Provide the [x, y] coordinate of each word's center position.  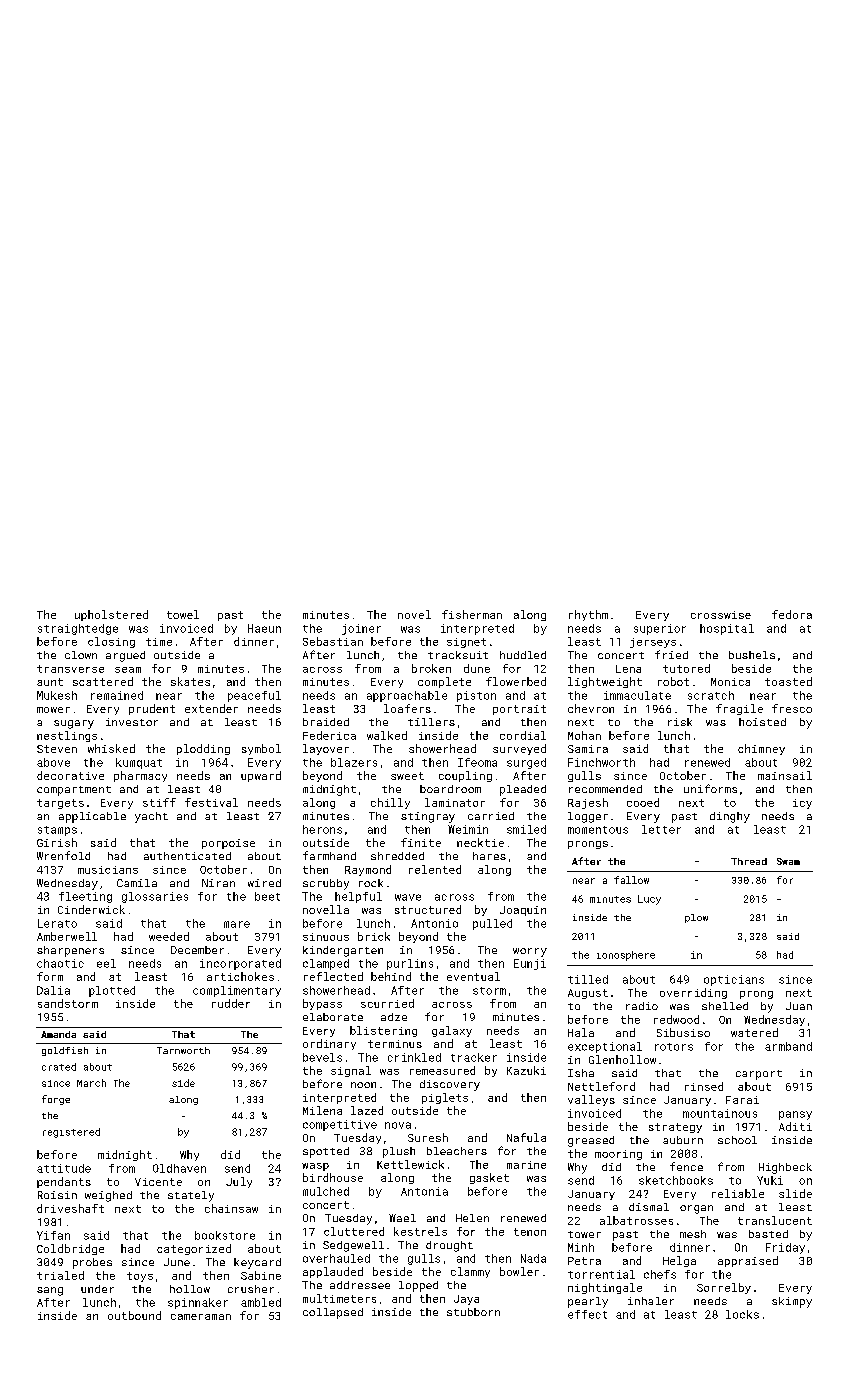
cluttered [354, 1231]
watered [754, 1032]
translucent [775, 1220]
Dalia [53, 990]
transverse [70, 669]
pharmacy [140, 776]
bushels [752, 655]
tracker [474, 1057]
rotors [674, 1047]
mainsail [785, 775]
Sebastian [333, 641]
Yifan [53, 1235]
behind [391, 976]
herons [322, 829]
